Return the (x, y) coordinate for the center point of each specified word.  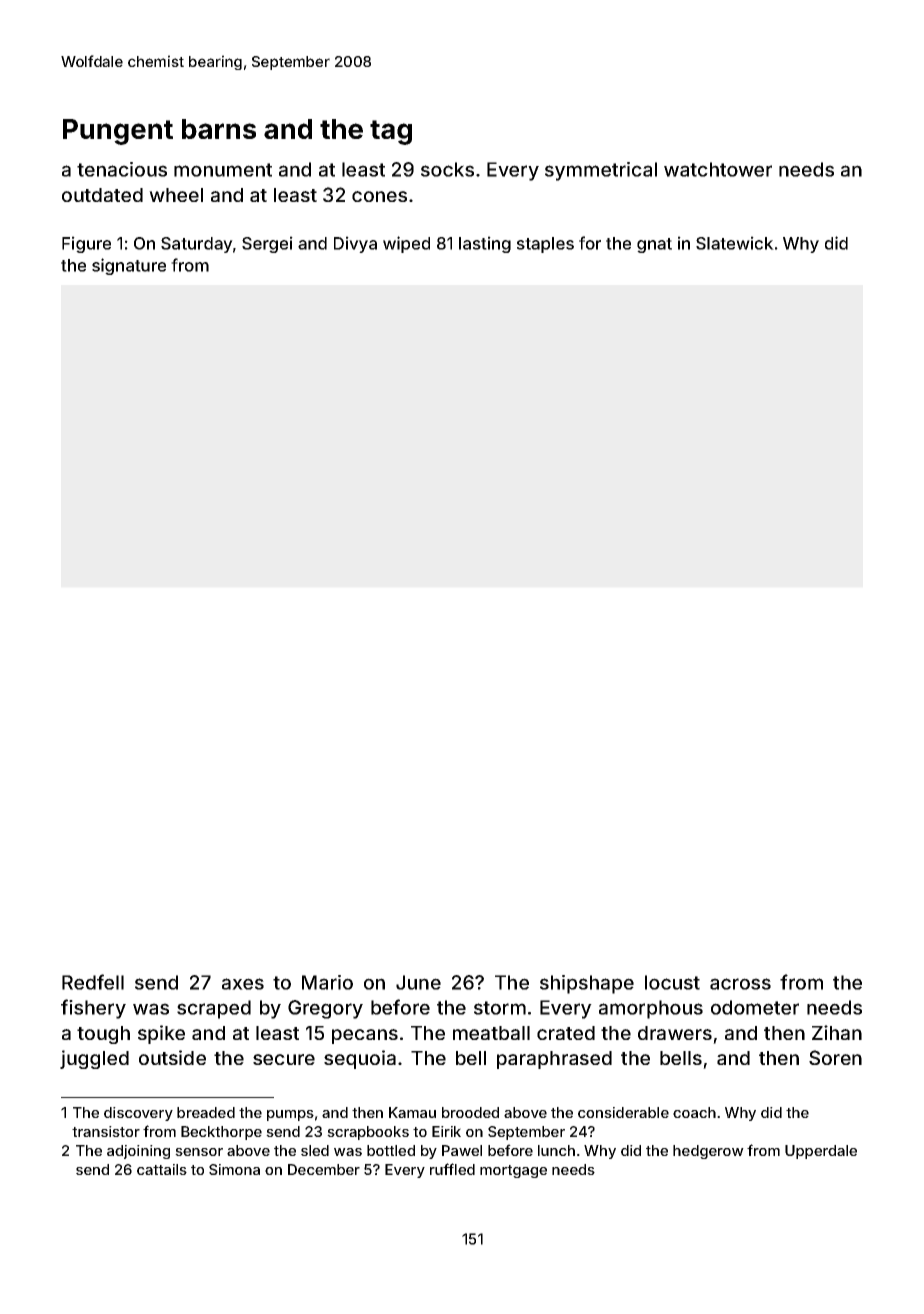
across (740, 984)
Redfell (93, 982)
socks (447, 169)
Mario (327, 982)
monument (223, 170)
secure (284, 1059)
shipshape (587, 984)
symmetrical (601, 171)
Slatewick (735, 243)
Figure (86, 244)
